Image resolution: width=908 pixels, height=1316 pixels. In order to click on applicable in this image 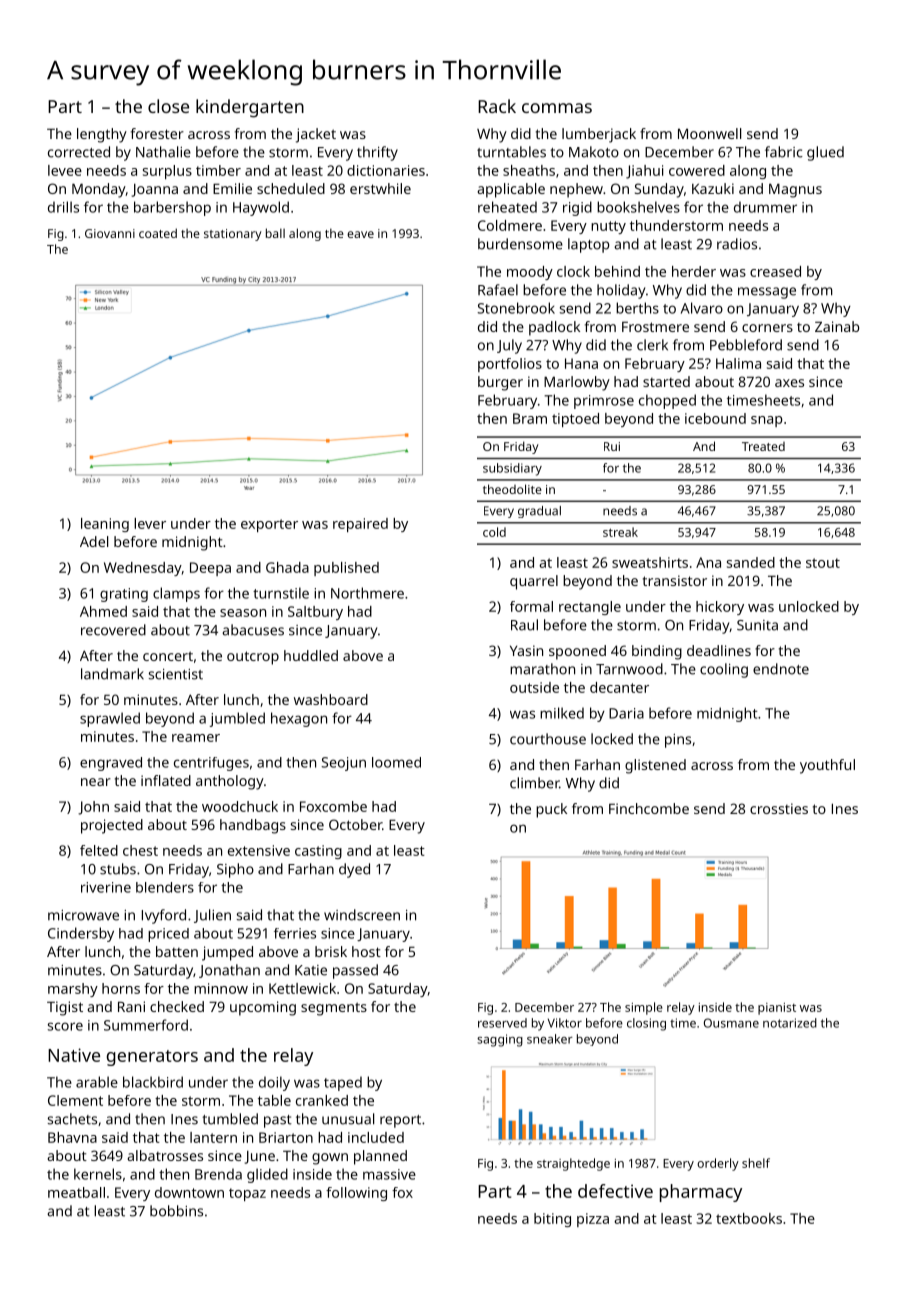, I will do `click(511, 190)`.
